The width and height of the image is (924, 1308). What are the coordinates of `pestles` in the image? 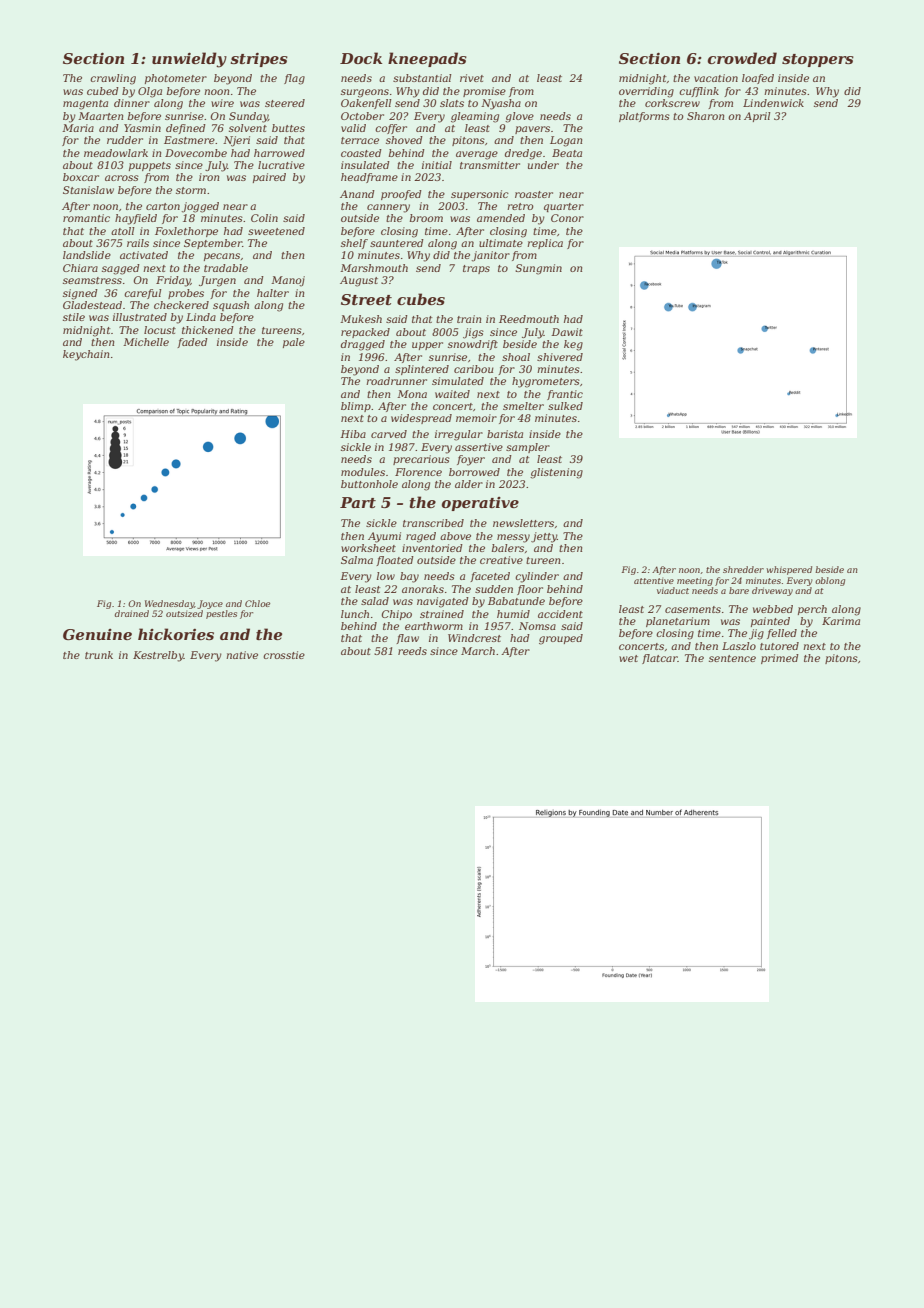 It's located at (221, 614).
